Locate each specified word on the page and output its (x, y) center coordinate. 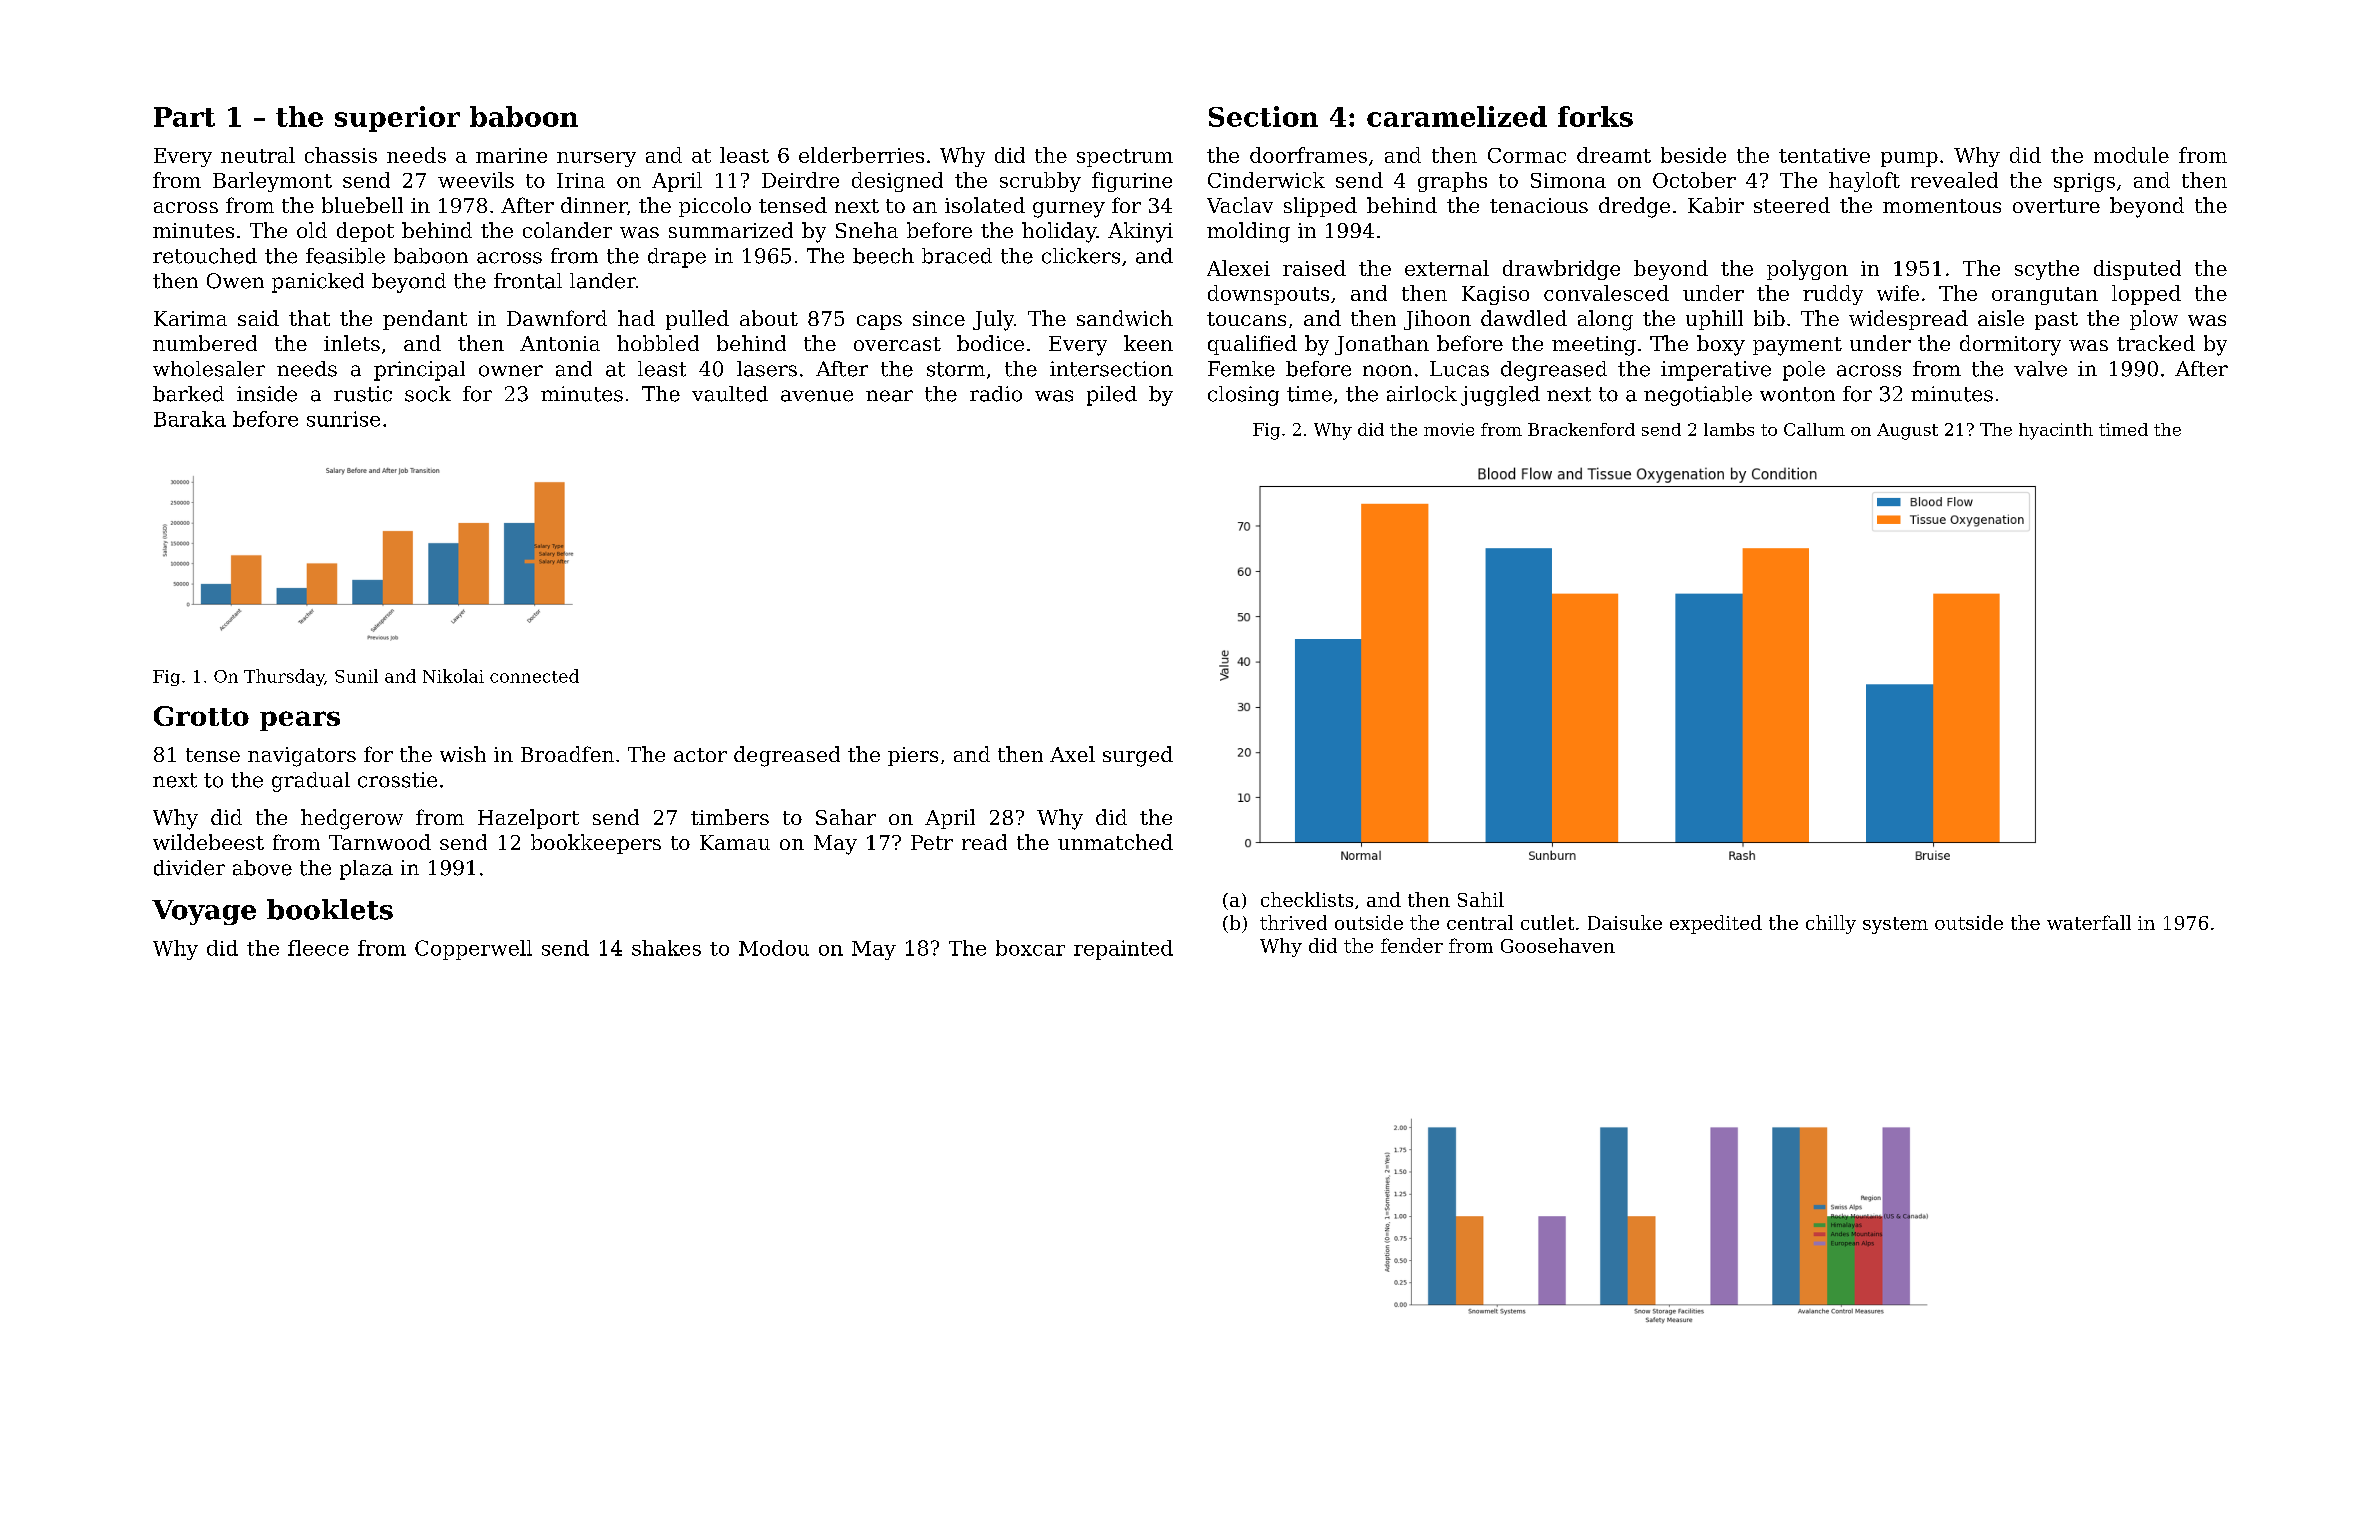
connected (534, 676)
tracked (2156, 343)
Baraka (190, 419)
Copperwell (473, 950)
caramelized (1457, 116)
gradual (311, 782)
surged (1138, 756)
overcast (897, 344)
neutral (258, 155)
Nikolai (453, 676)
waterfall (2089, 922)
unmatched (1115, 842)
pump (1909, 159)
